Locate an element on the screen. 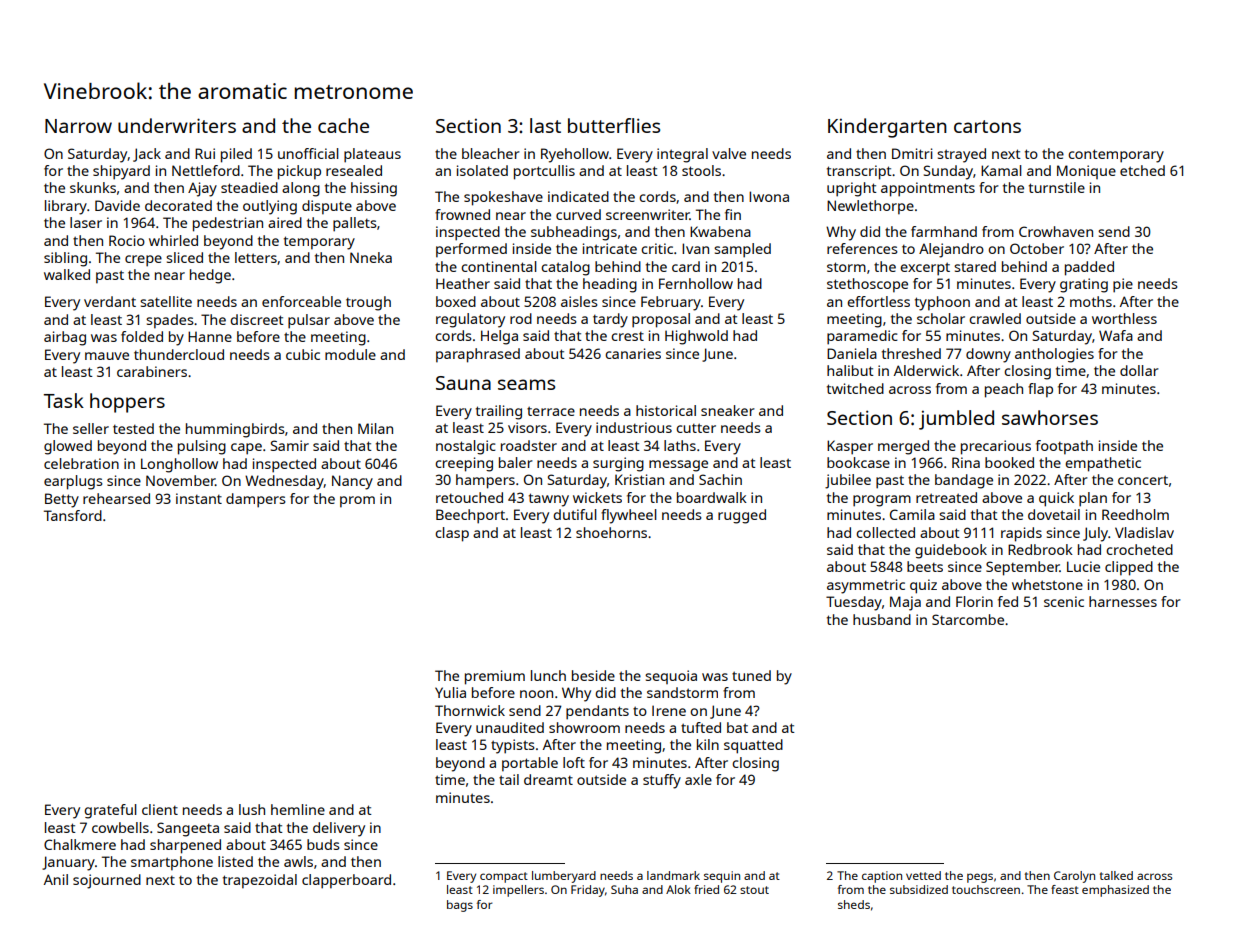  enforceable is located at coordinates (301, 301).
